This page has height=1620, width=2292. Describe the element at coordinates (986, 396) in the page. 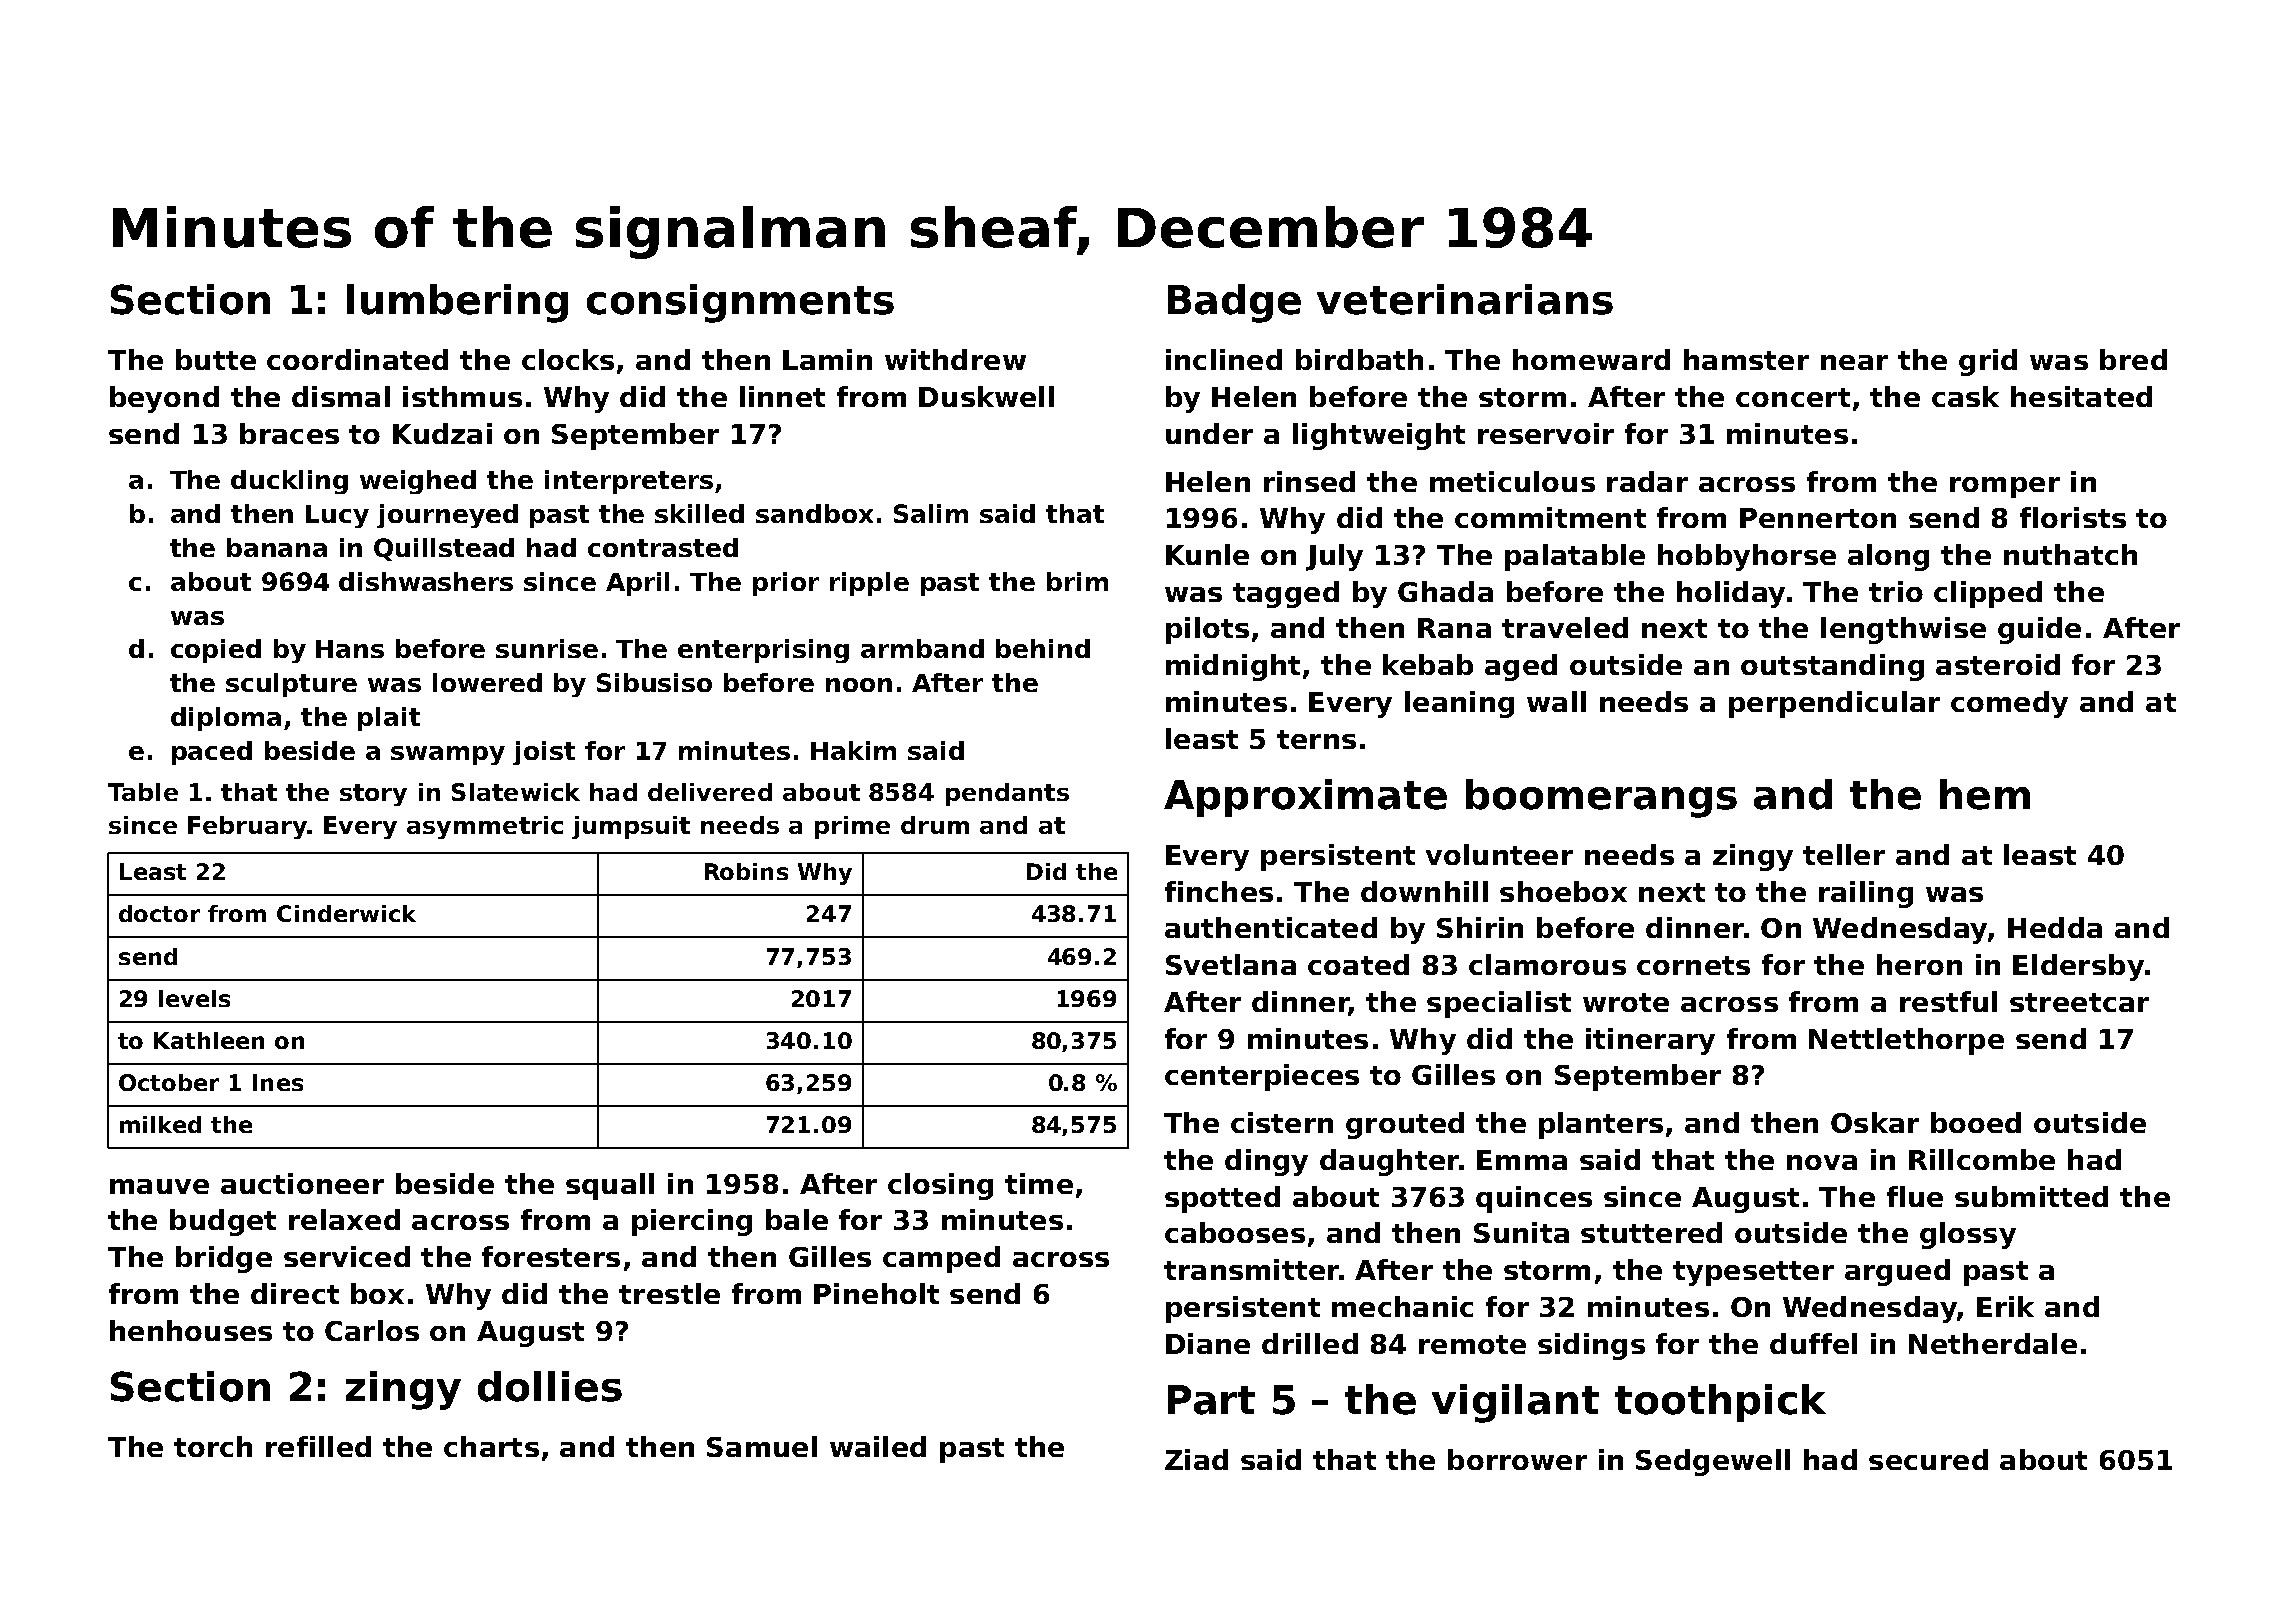

I see `Duskwell` at that location.
